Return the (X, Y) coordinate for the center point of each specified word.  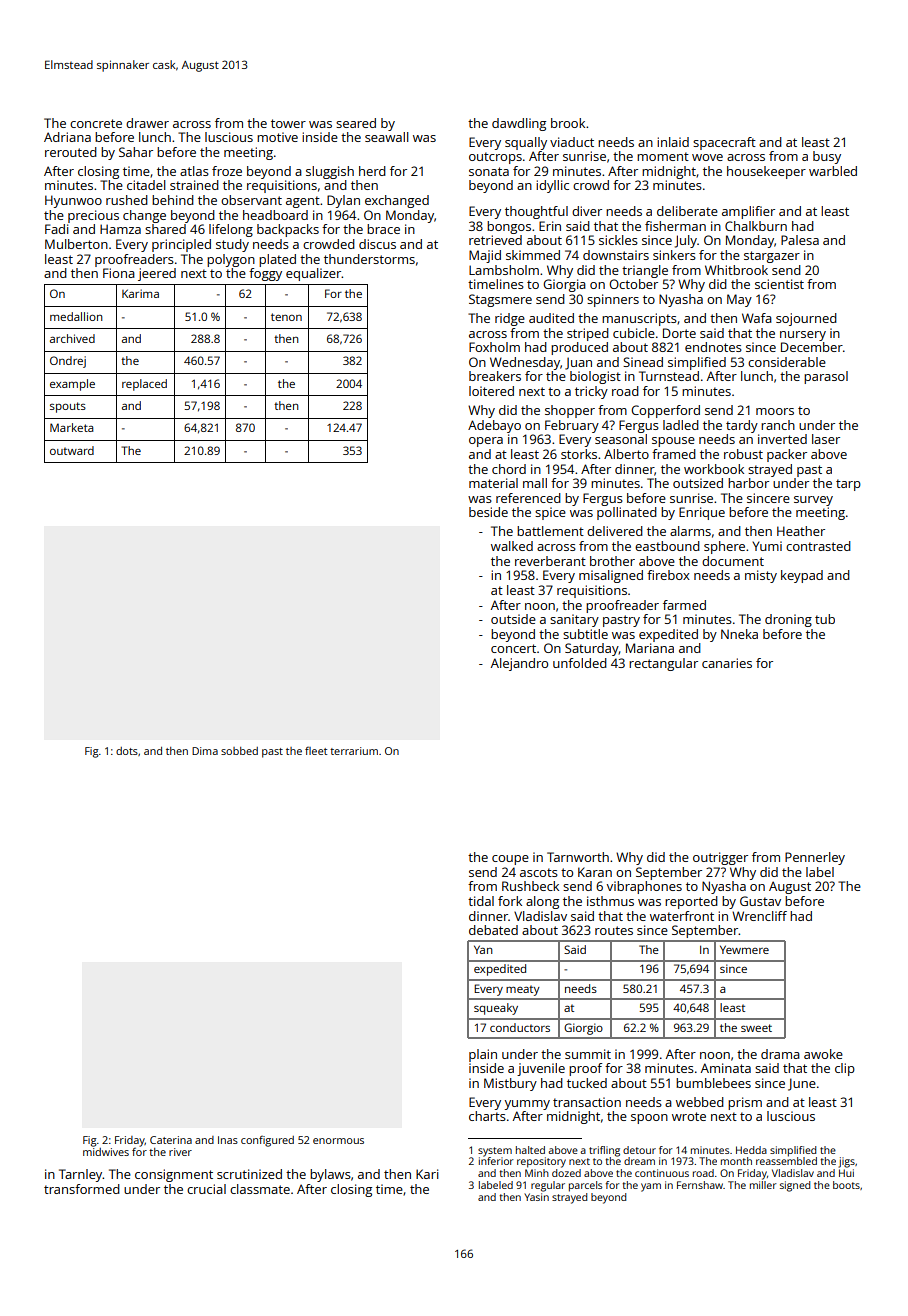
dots (127, 751)
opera (486, 442)
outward (72, 450)
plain (483, 1055)
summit (588, 1054)
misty (761, 576)
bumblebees (713, 1083)
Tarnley (81, 1175)
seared (356, 123)
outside (513, 619)
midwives (106, 1152)
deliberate (687, 211)
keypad (802, 576)
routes (614, 930)
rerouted (71, 152)
